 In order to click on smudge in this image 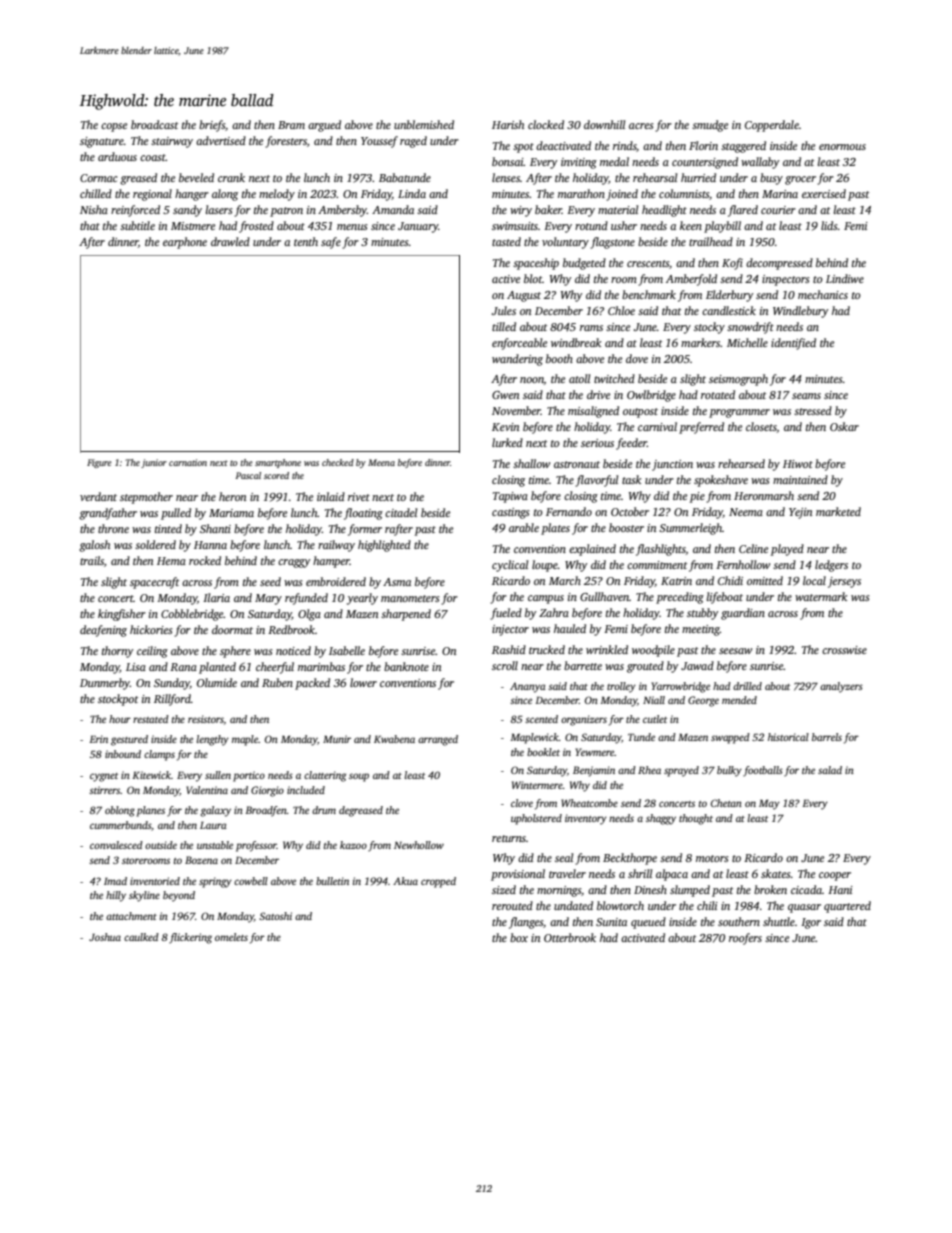, I will do `click(710, 126)`.
